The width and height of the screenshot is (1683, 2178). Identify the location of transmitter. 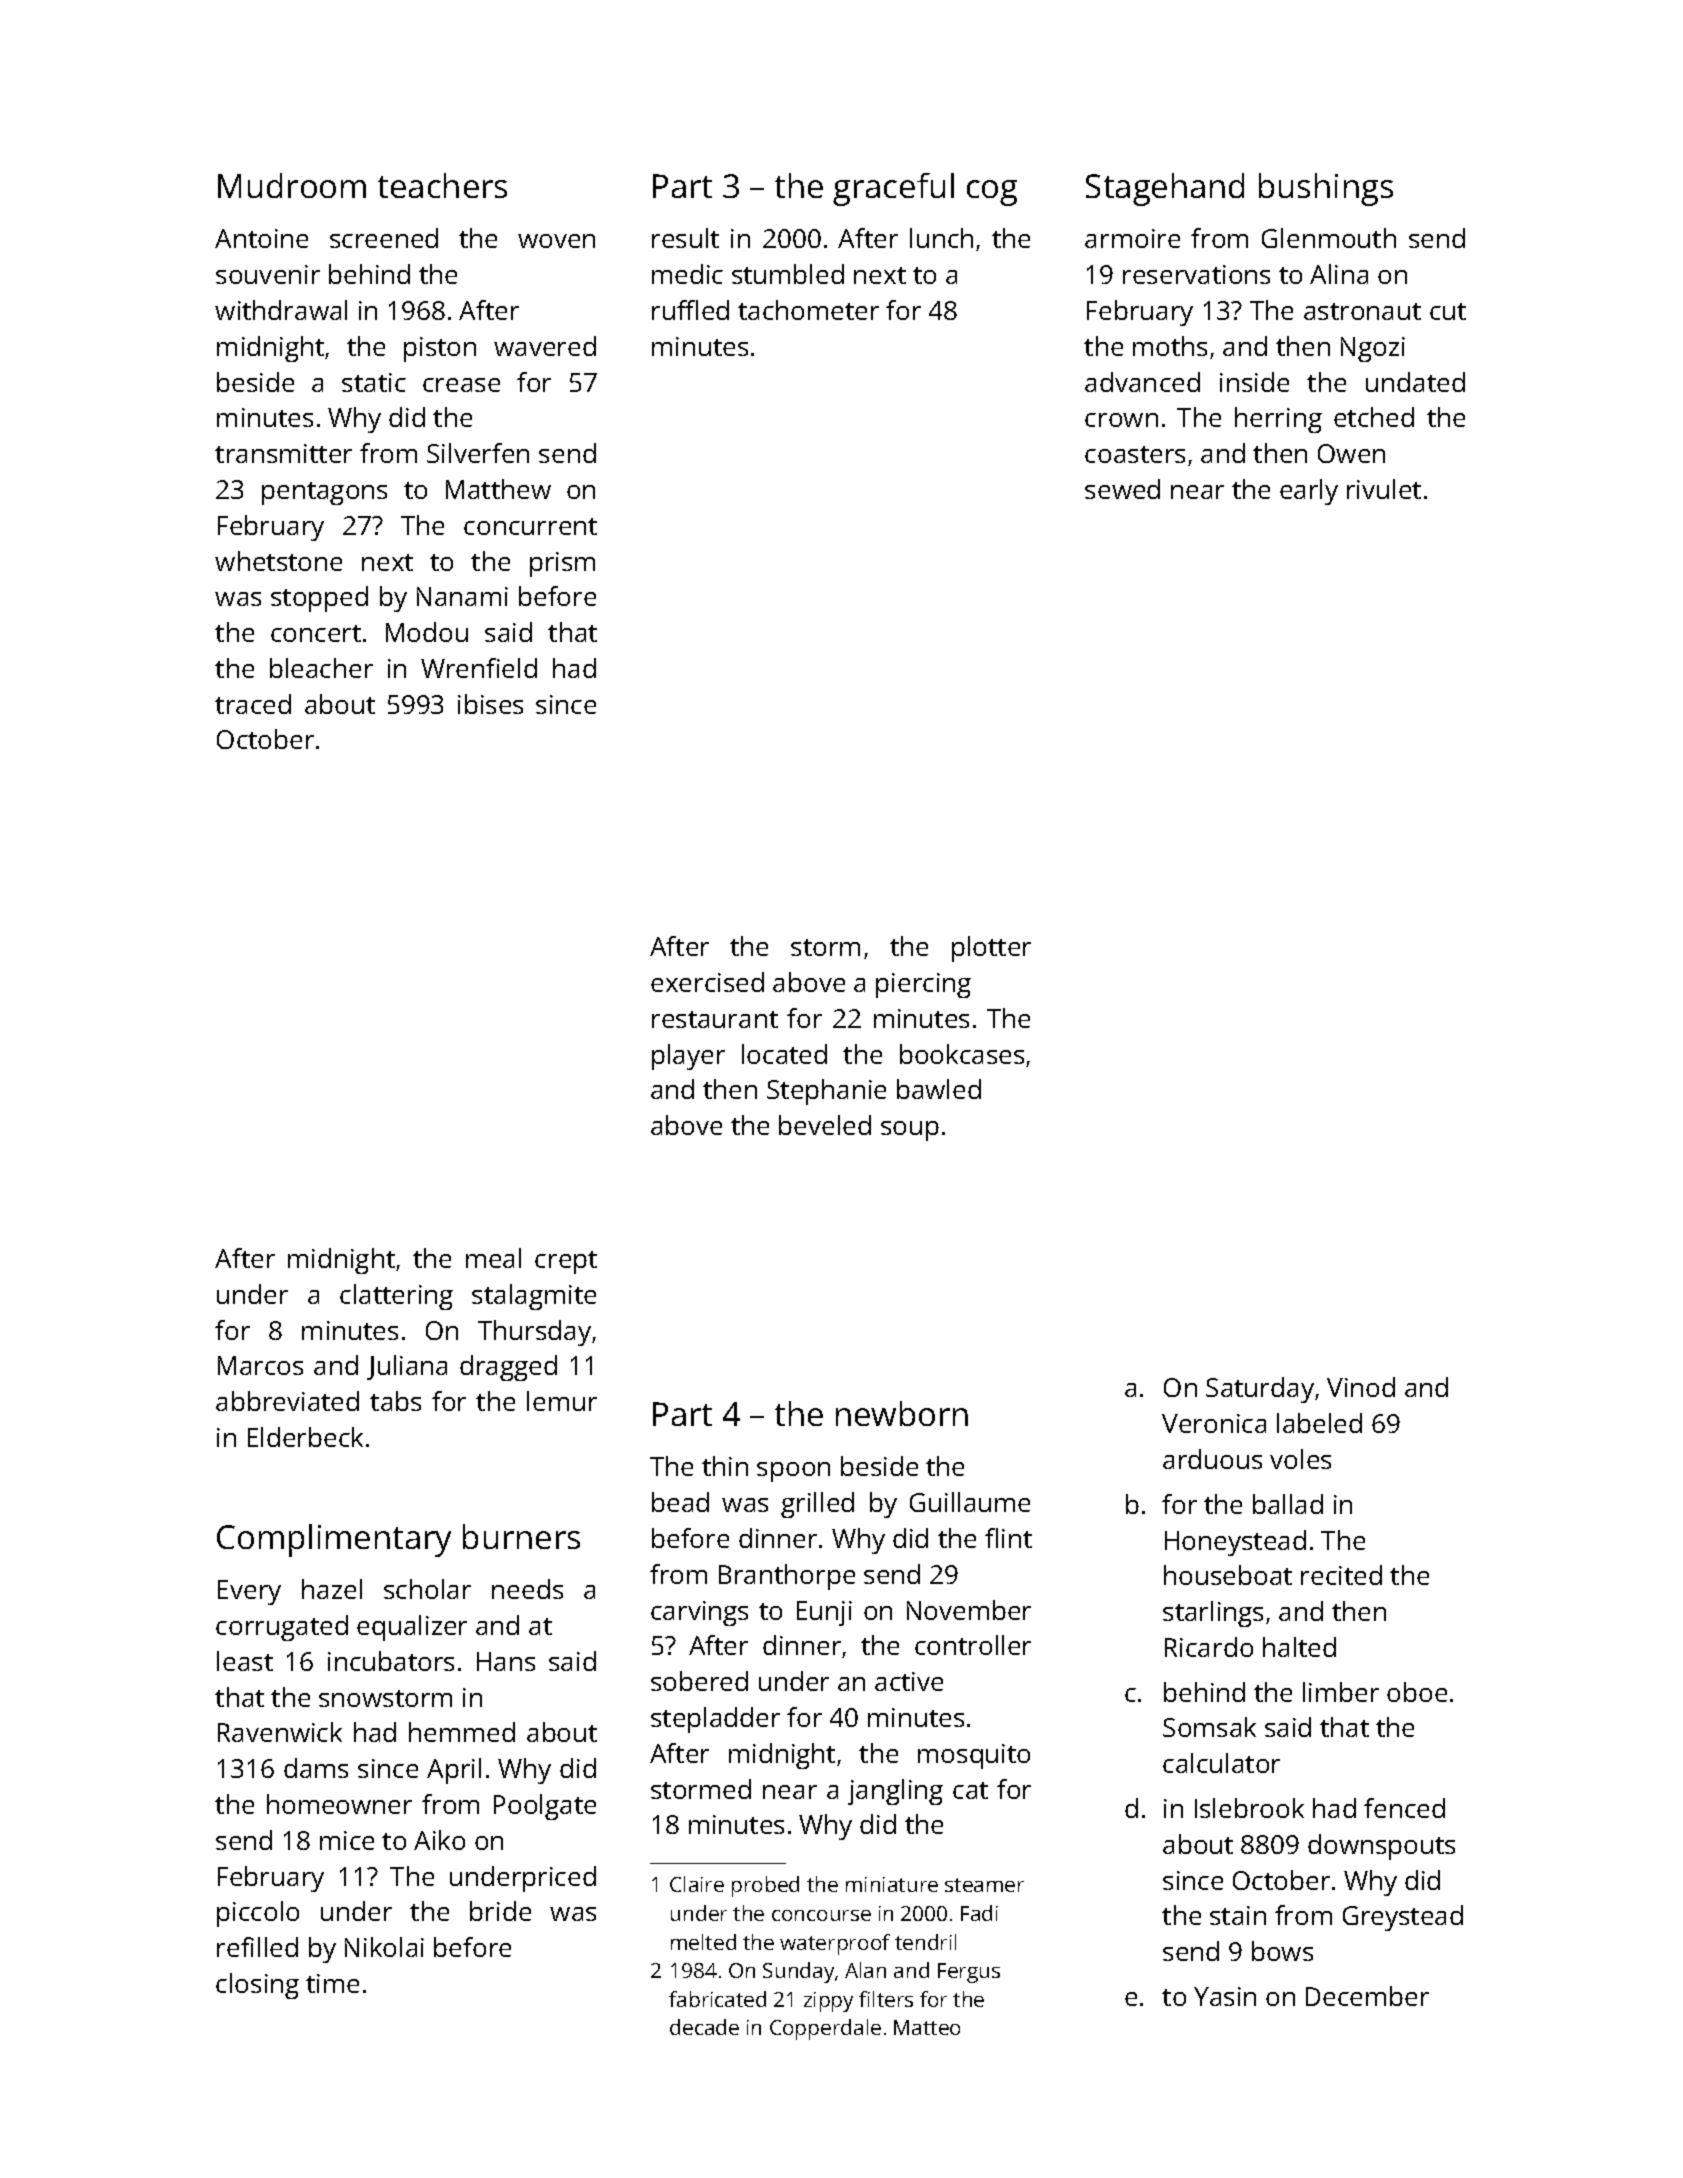
(283, 453).
